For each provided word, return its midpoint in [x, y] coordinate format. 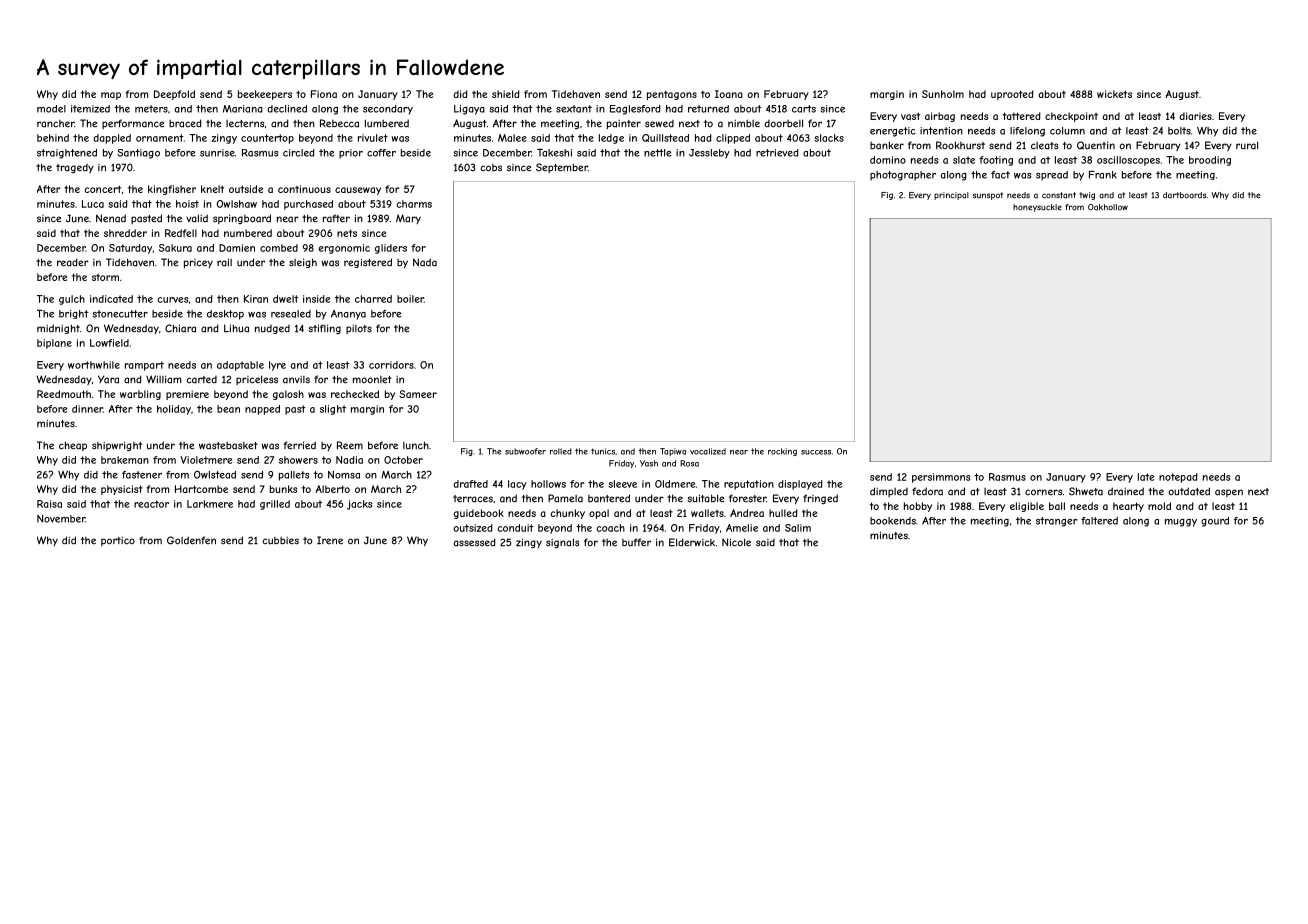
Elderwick [692, 542]
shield [506, 94]
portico [118, 541]
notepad [1178, 478]
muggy [1181, 523]
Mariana [243, 109]
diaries [1195, 116]
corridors [391, 365]
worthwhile [94, 365]
